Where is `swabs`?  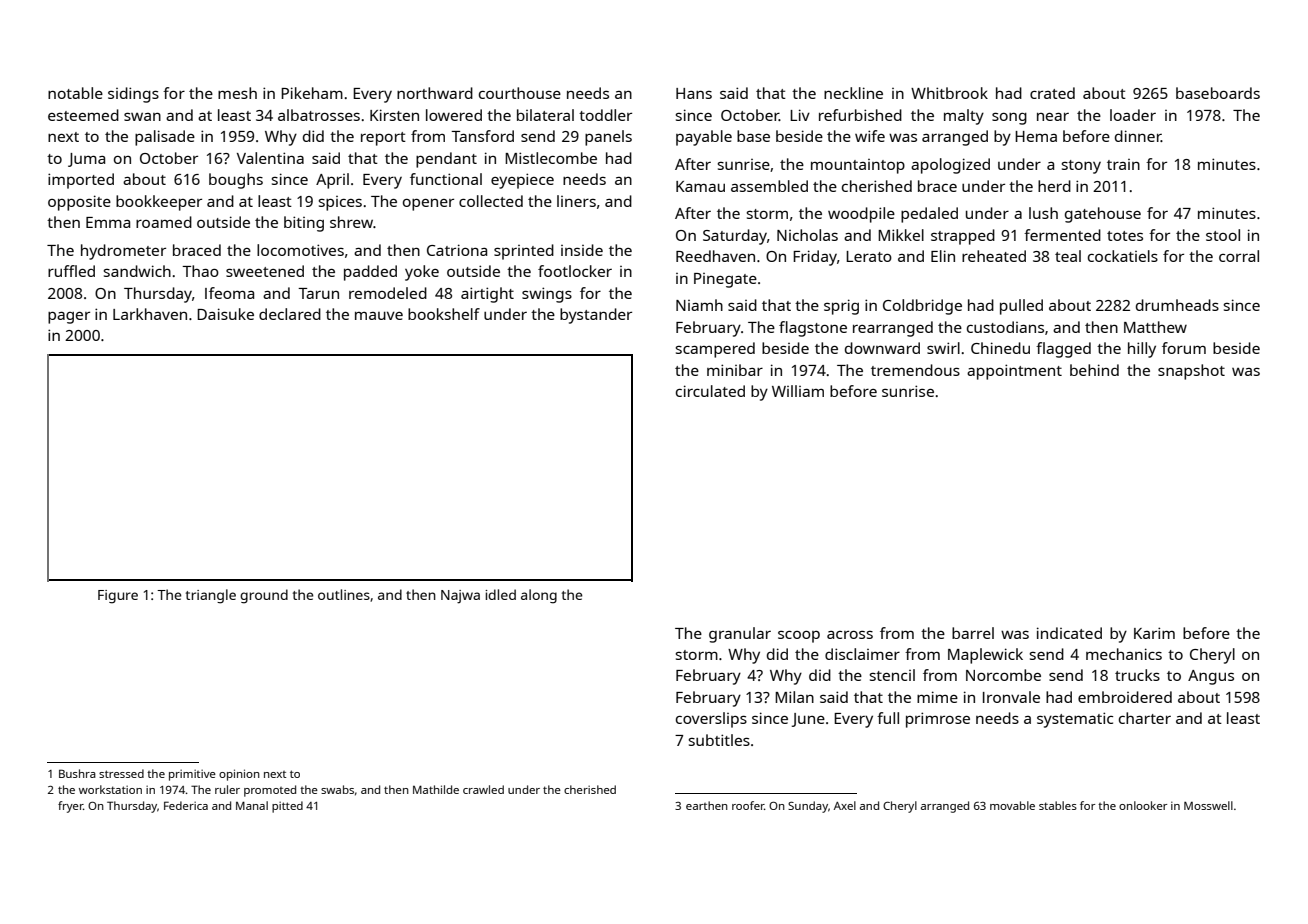 swabs is located at coordinates (337, 789).
